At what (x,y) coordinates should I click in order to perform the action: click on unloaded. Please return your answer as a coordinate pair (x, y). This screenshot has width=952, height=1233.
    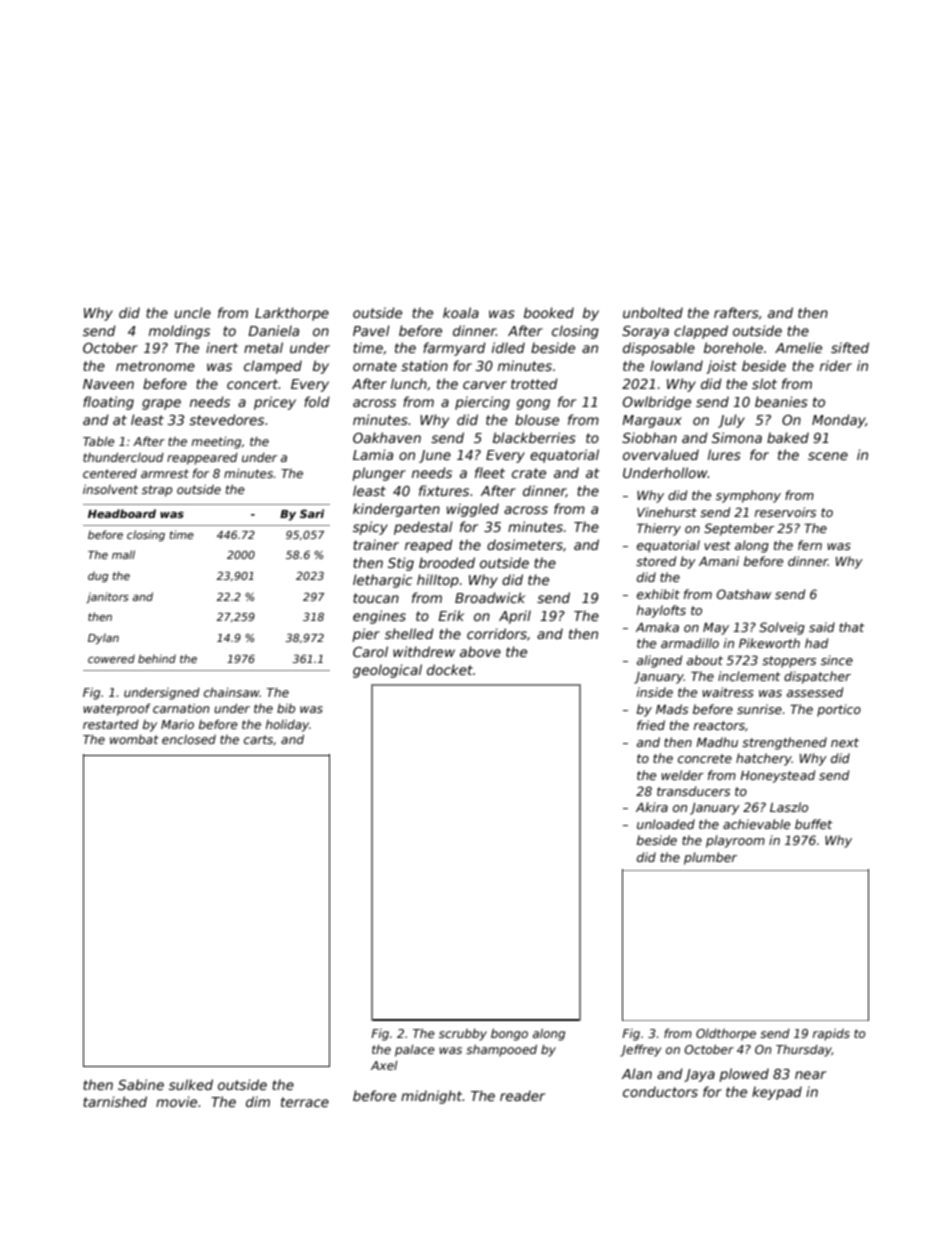
    Looking at the image, I should click on (666, 824).
